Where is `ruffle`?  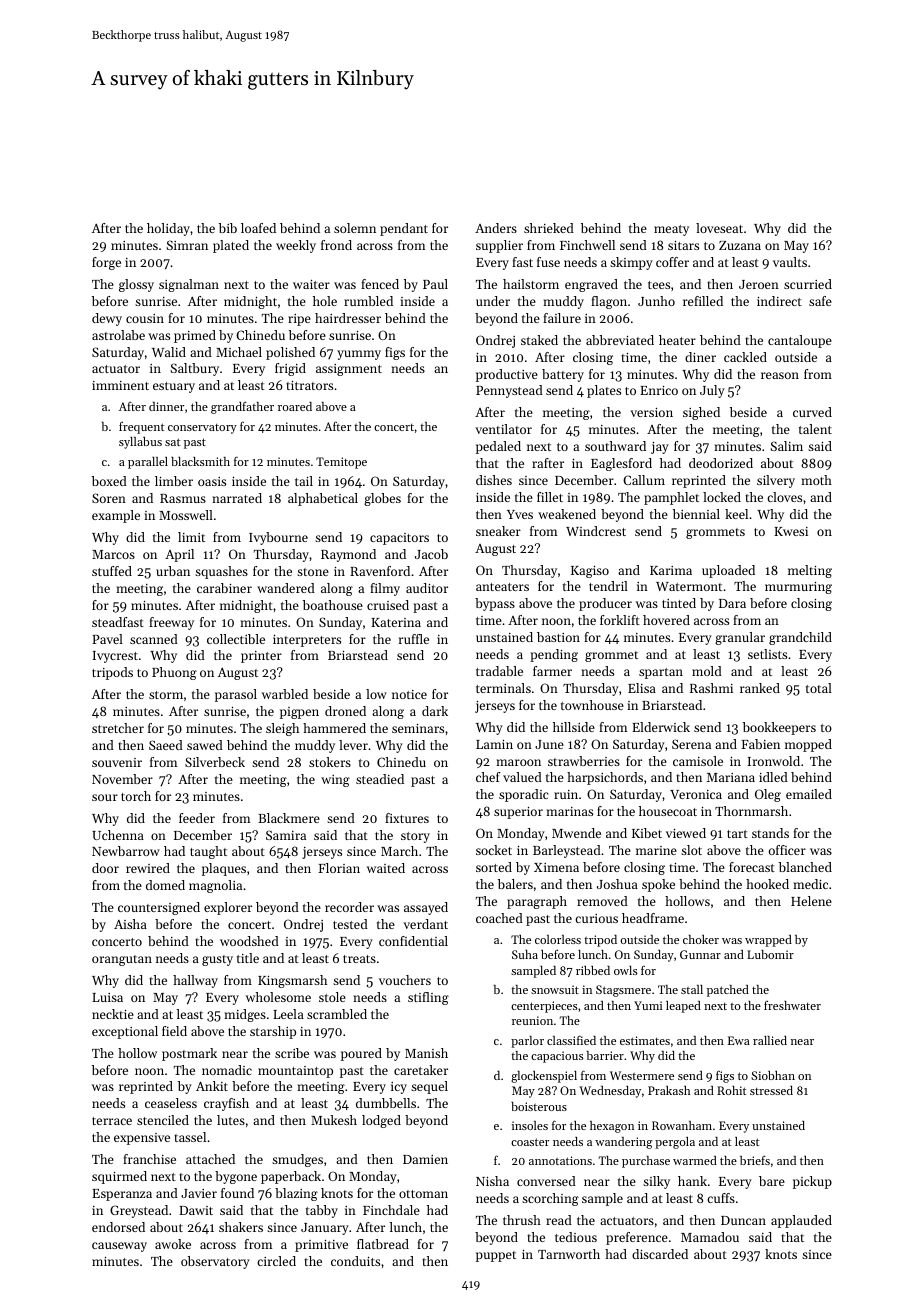
ruffle is located at coordinates (414, 639).
